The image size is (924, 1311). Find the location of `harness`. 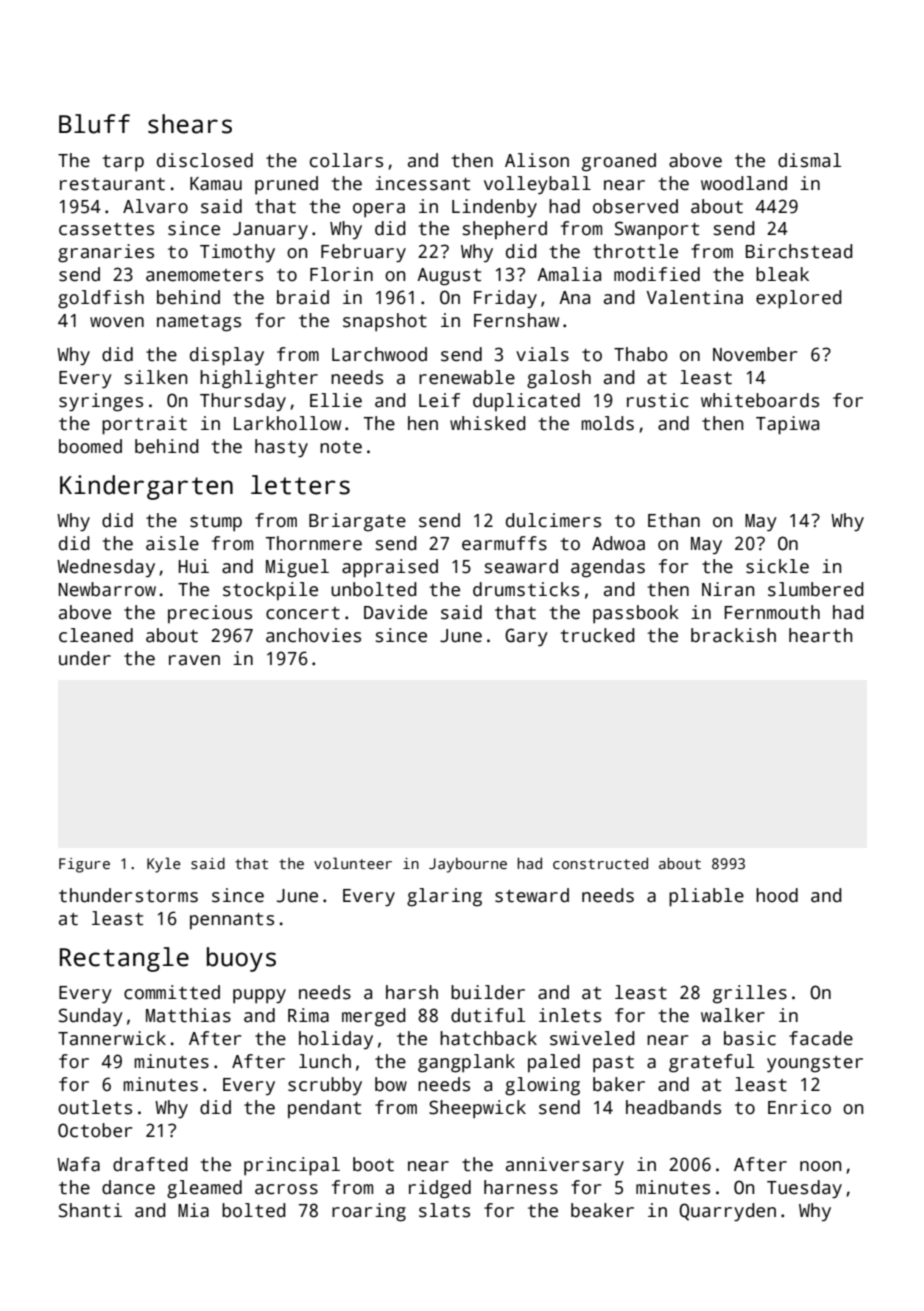

harness is located at coordinates (521, 1187).
